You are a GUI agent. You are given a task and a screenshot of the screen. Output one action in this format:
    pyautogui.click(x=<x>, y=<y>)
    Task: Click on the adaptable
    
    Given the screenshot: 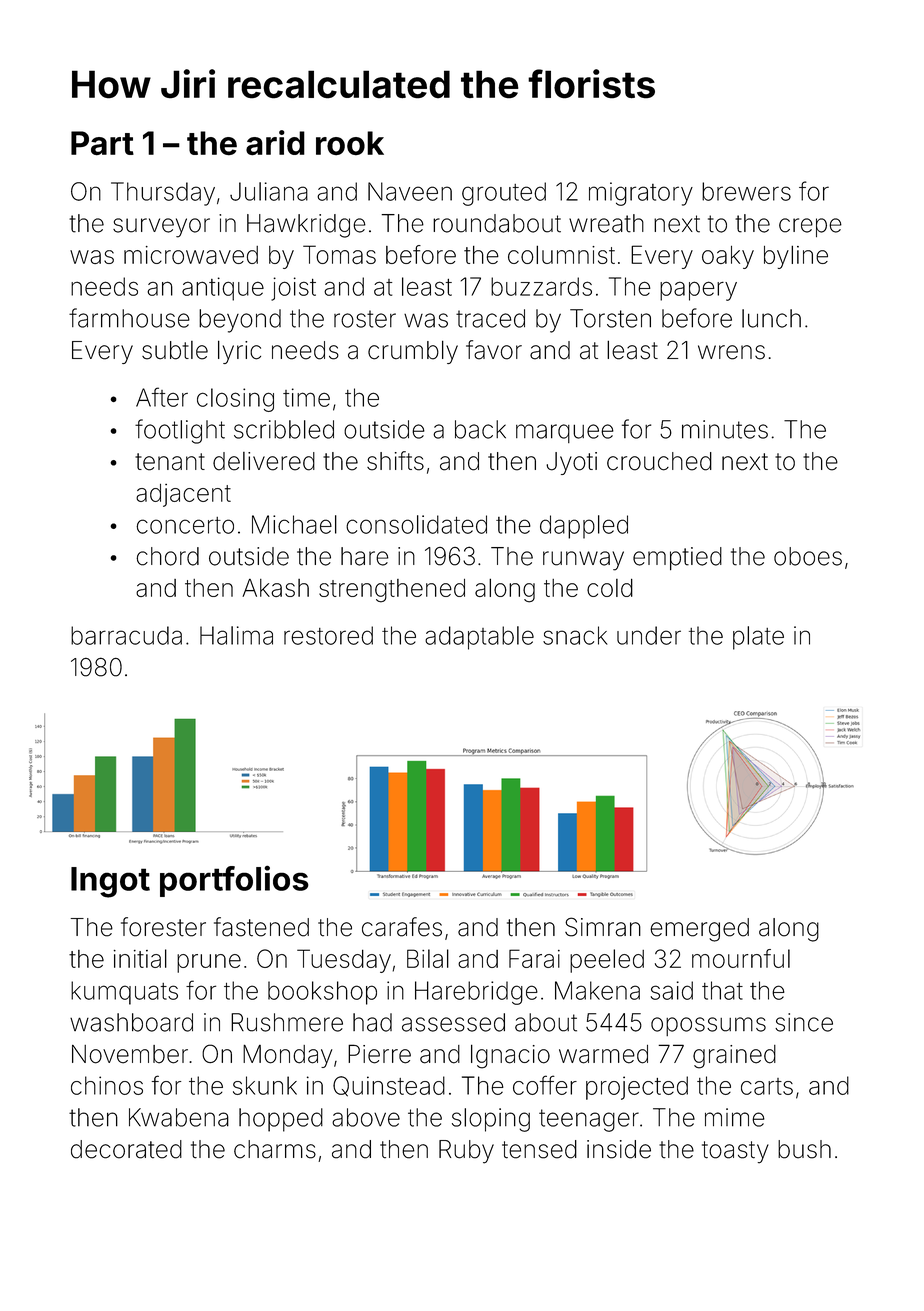 What is the action you would take?
    pyautogui.click(x=479, y=638)
